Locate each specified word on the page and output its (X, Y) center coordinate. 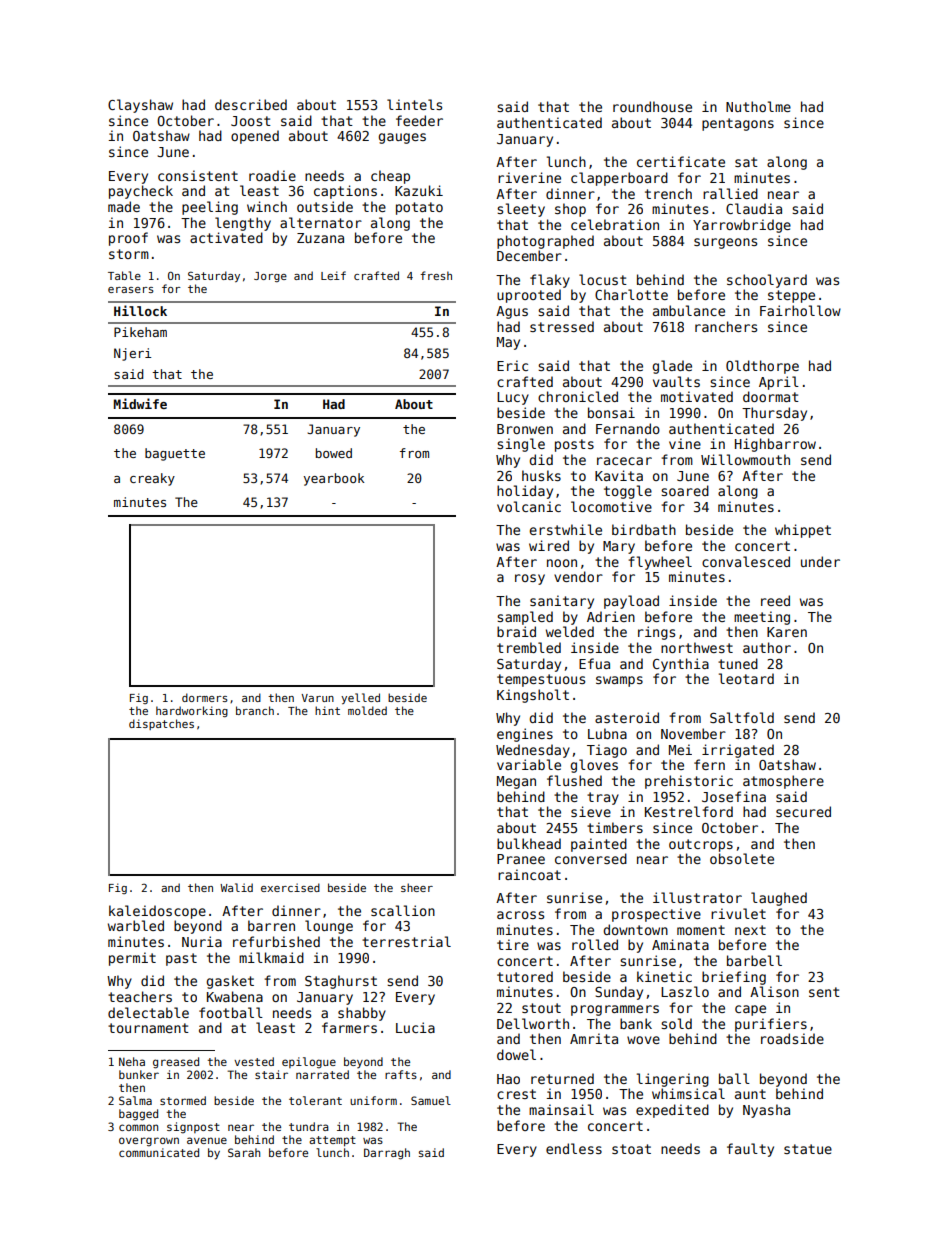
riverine (529, 177)
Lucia (415, 1027)
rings (656, 633)
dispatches (161, 724)
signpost (193, 1128)
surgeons (725, 243)
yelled (360, 698)
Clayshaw (140, 106)
